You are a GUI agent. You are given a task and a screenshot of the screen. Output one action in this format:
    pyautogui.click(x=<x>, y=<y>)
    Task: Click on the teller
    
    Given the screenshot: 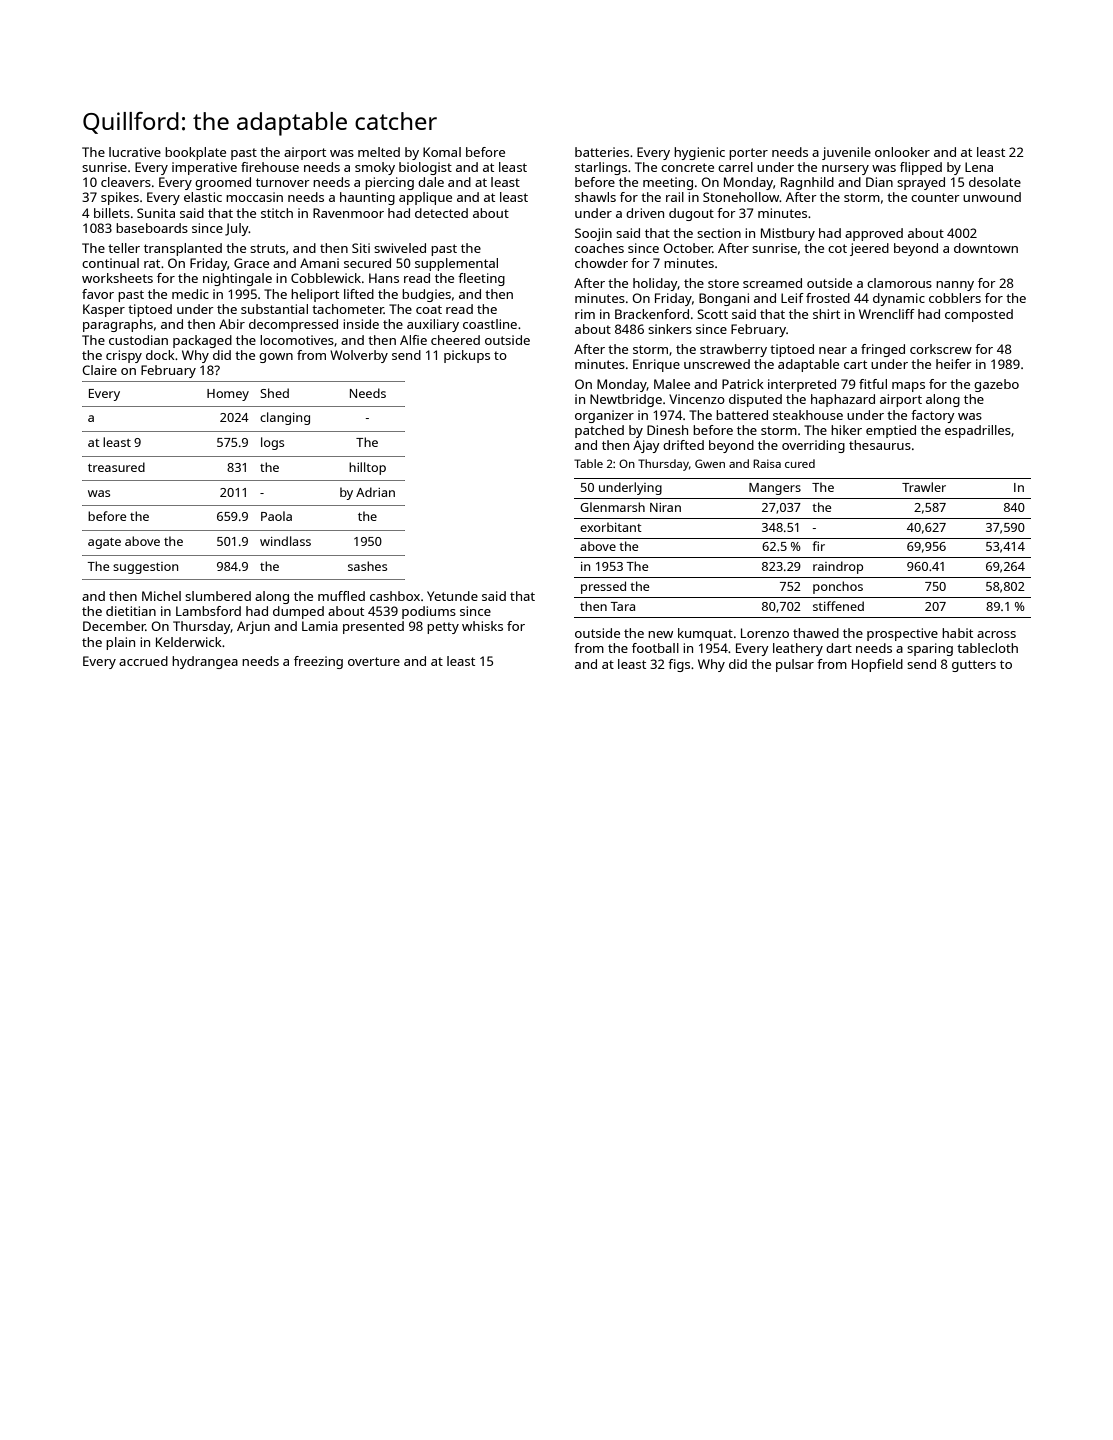 What is the action you would take?
    pyautogui.click(x=124, y=248)
